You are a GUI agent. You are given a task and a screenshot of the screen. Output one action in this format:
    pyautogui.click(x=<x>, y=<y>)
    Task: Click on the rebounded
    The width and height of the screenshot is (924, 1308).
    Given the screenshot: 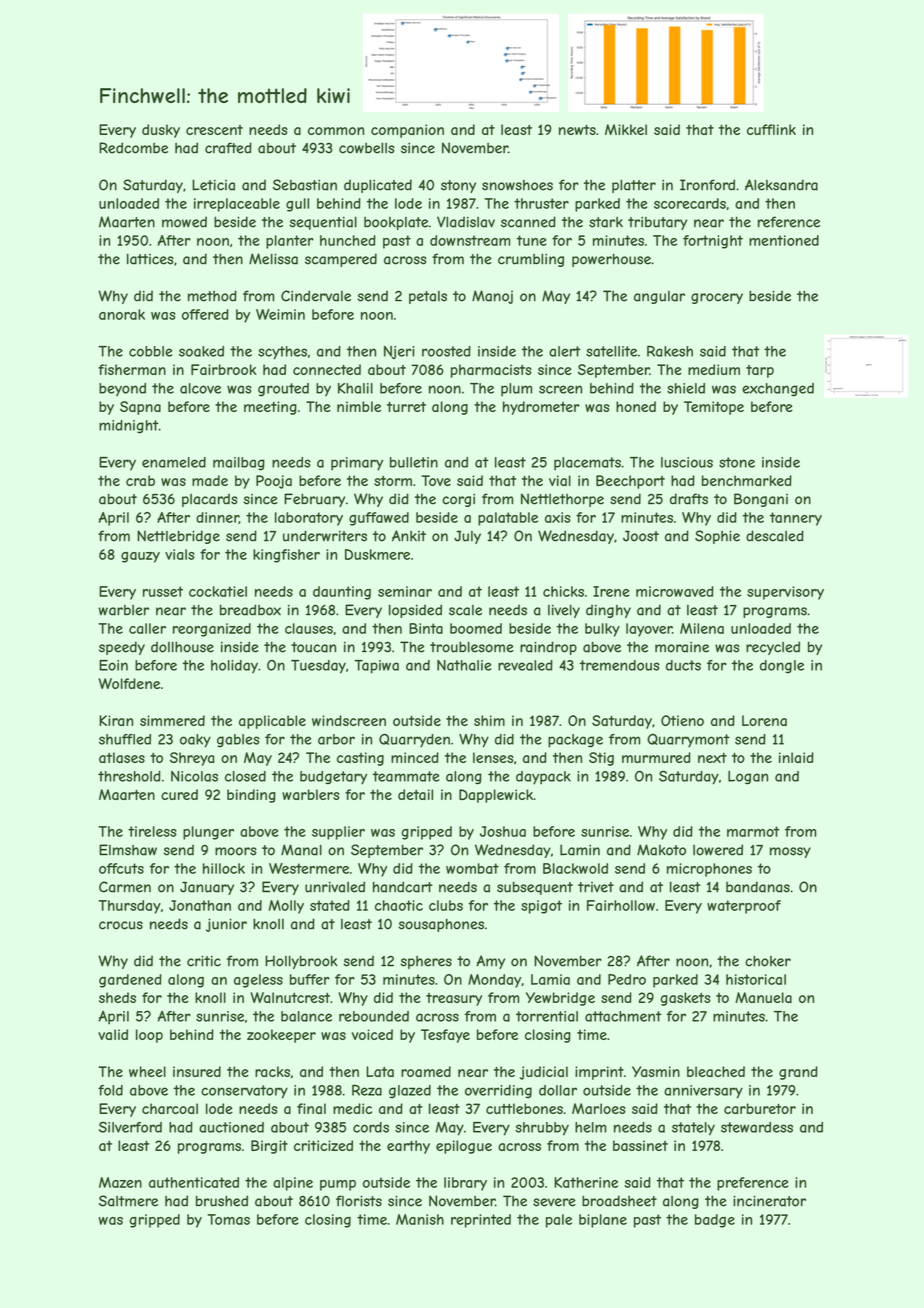 What is the action you would take?
    pyautogui.click(x=374, y=1016)
